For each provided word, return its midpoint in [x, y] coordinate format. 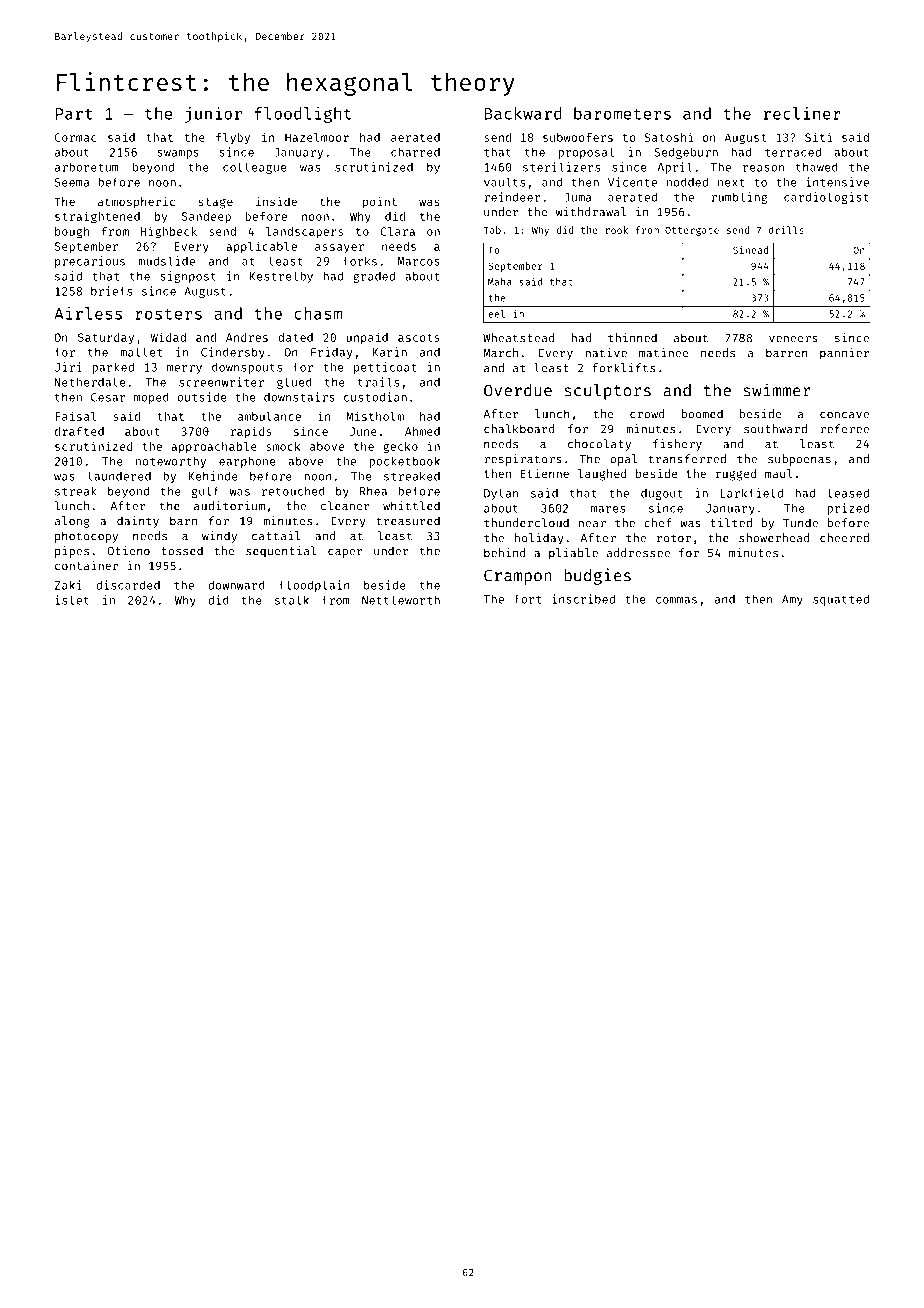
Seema [72, 182]
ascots [419, 338]
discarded [128, 585]
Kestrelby [281, 277]
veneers [793, 339]
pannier [844, 354]
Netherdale [90, 382]
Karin [390, 352]
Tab [492, 230]
